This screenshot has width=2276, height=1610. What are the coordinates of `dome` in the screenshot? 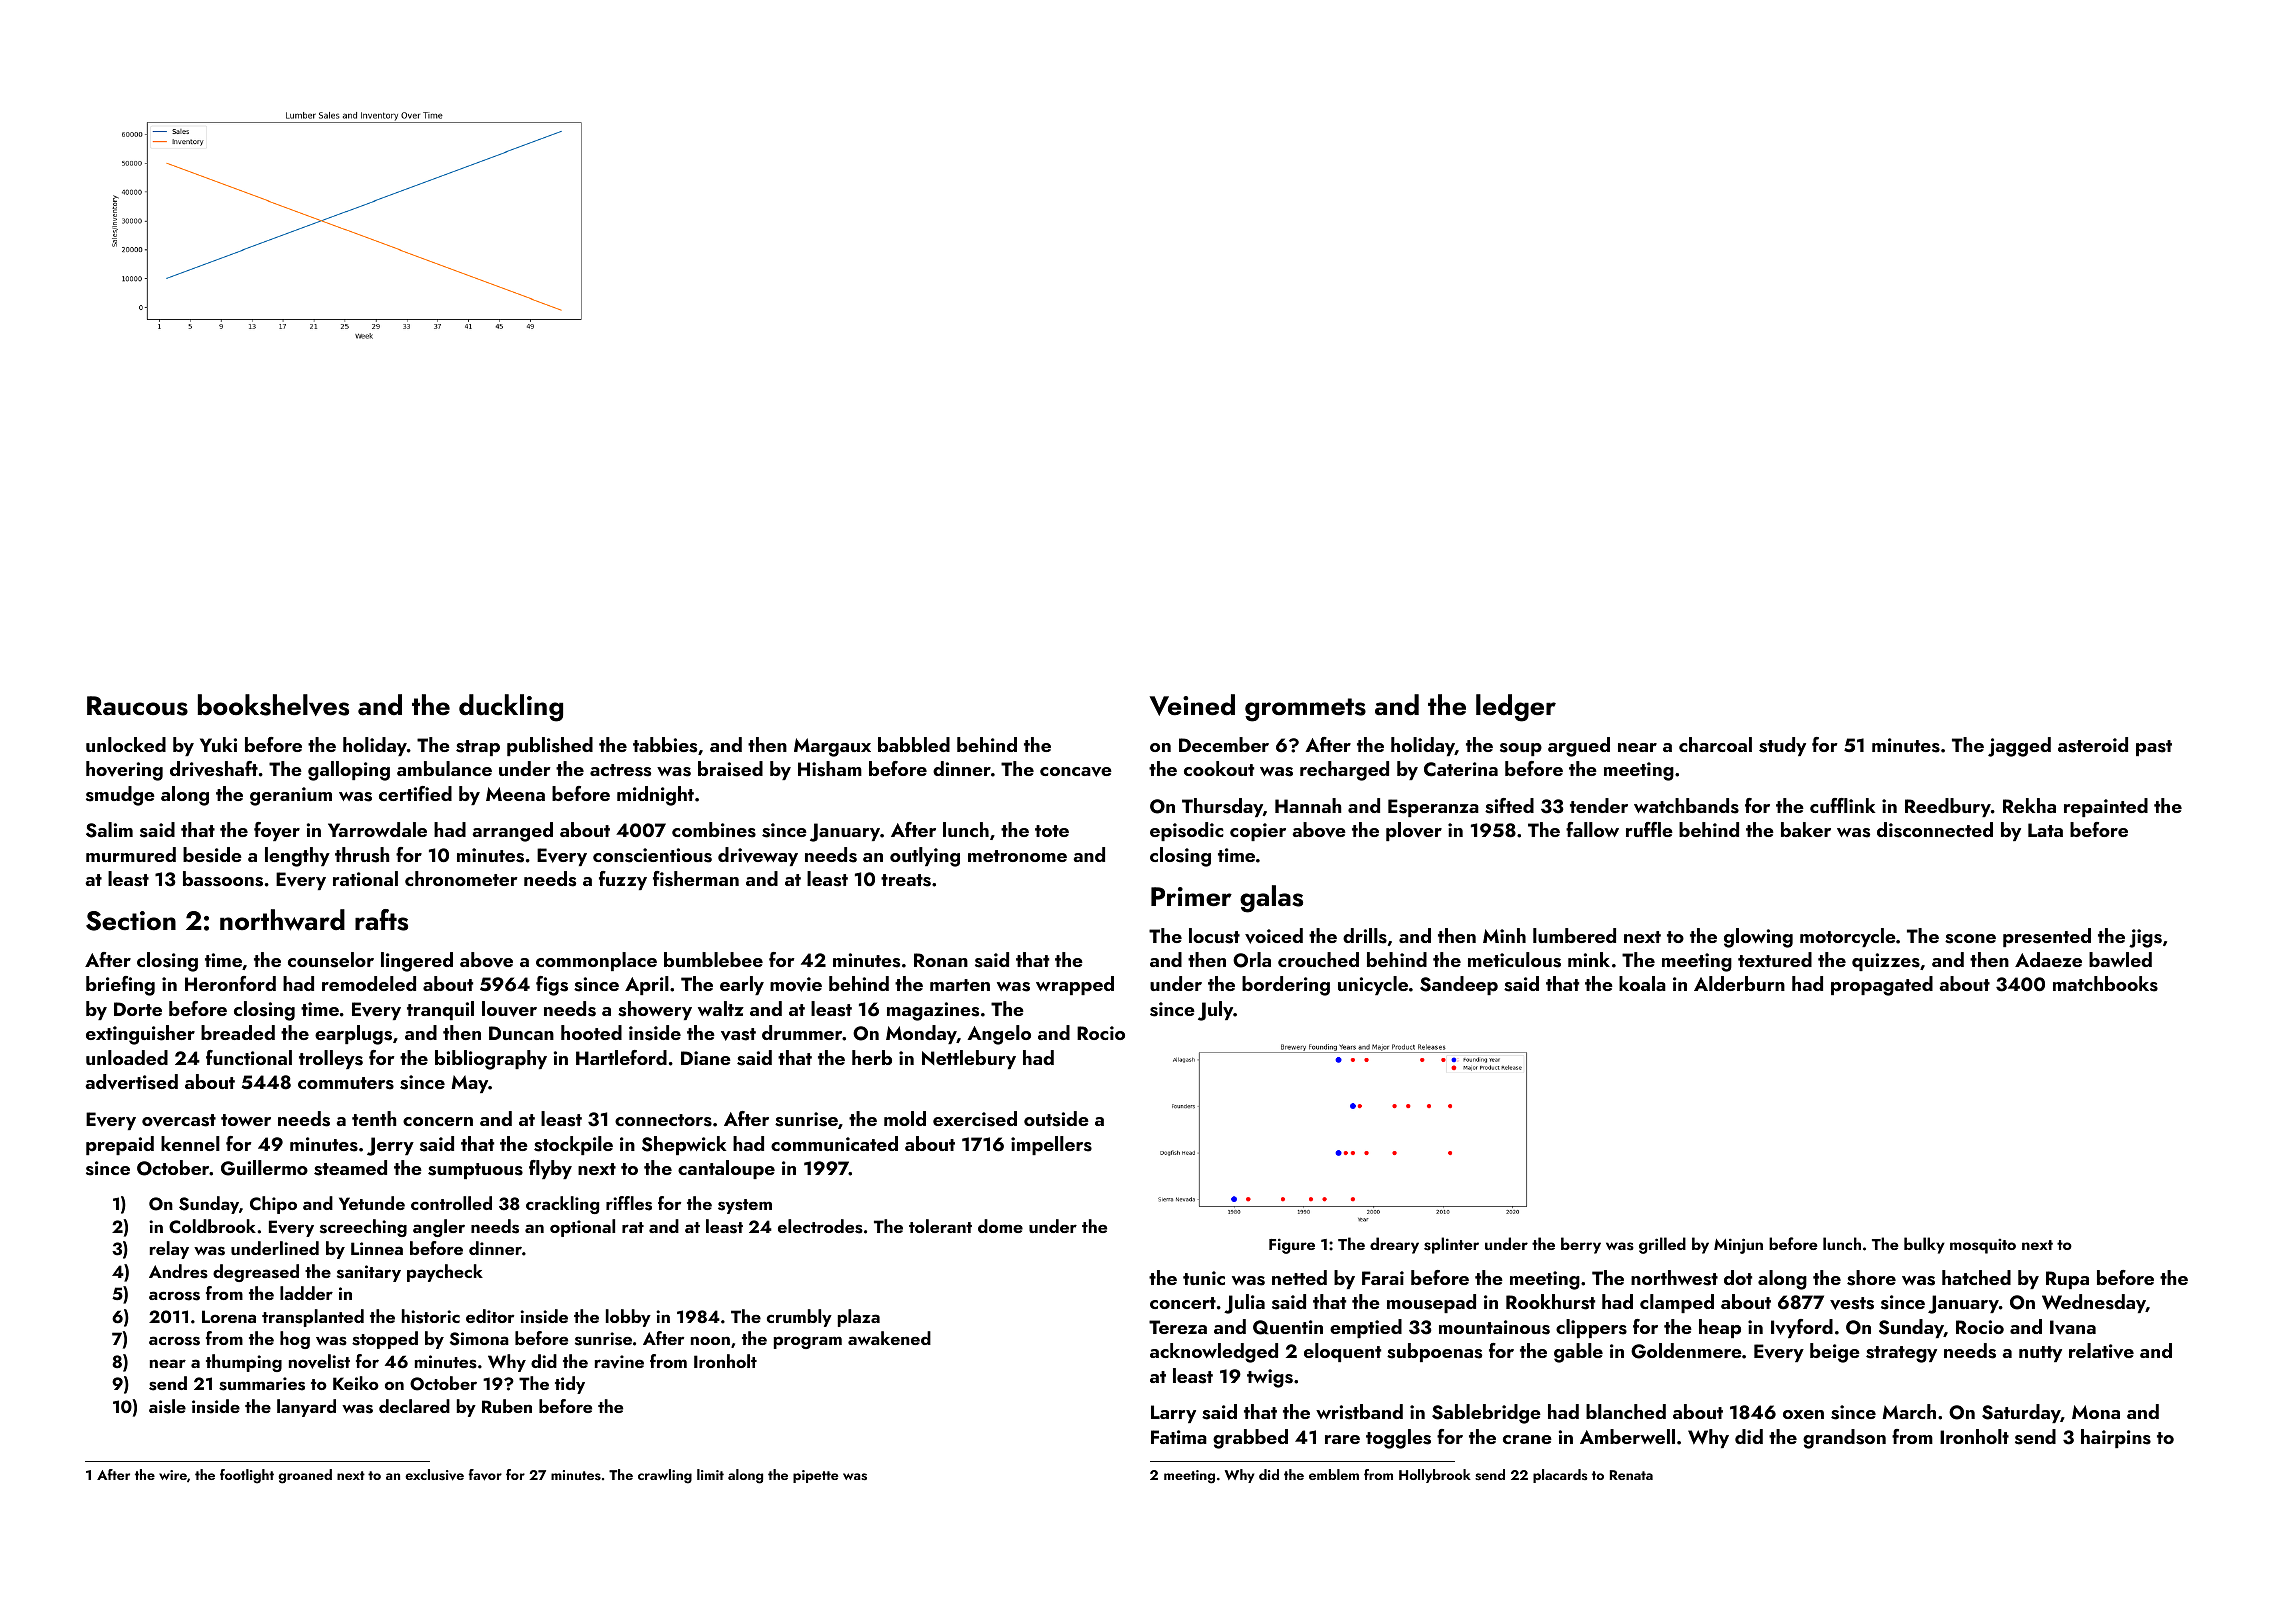 It's located at (1000, 1226).
